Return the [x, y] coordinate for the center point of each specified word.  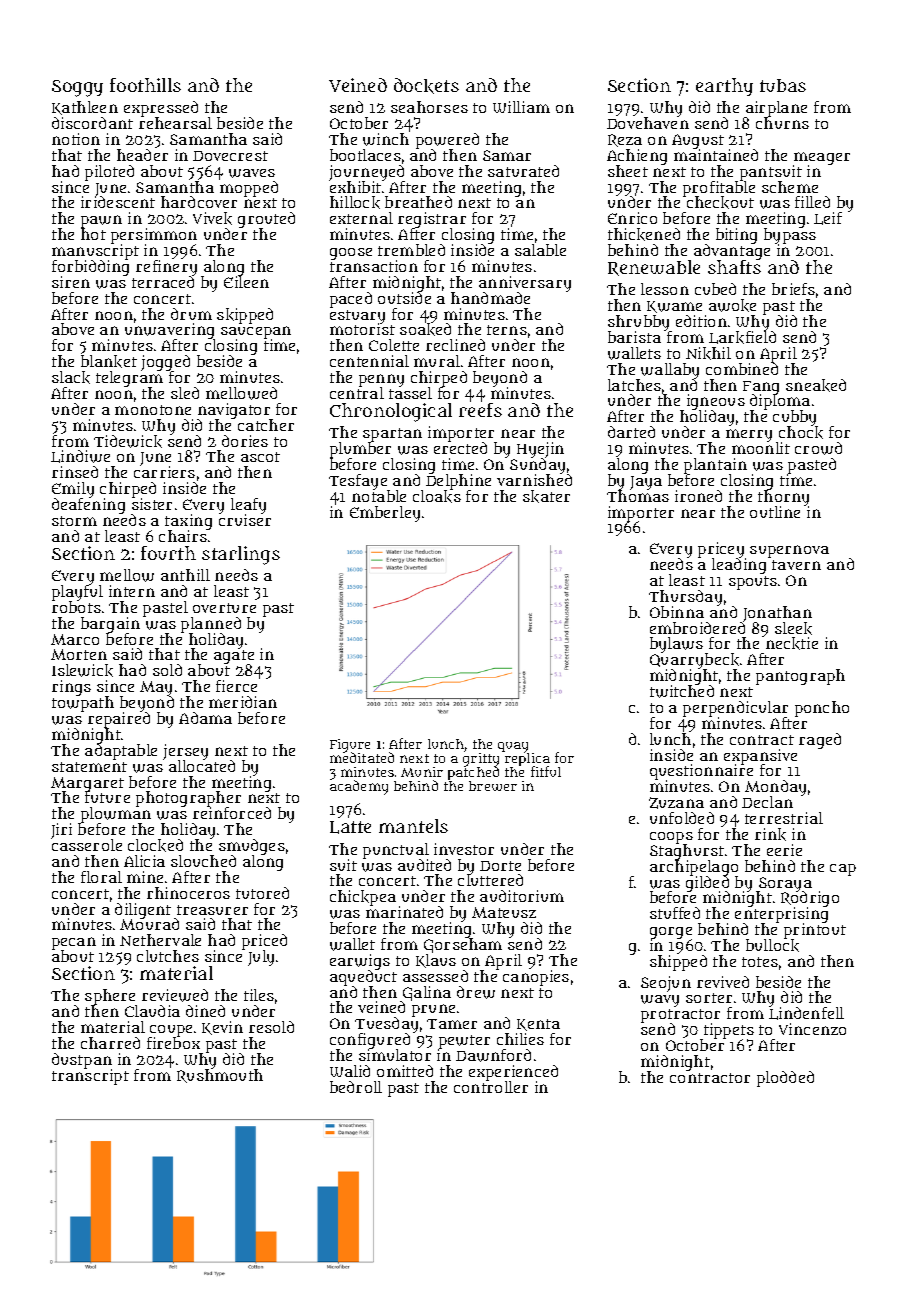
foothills [145, 85]
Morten [79, 654]
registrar [432, 220]
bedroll [356, 1087]
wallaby [670, 371]
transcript [90, 1077]
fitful [546, 771]
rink [770, 834]
